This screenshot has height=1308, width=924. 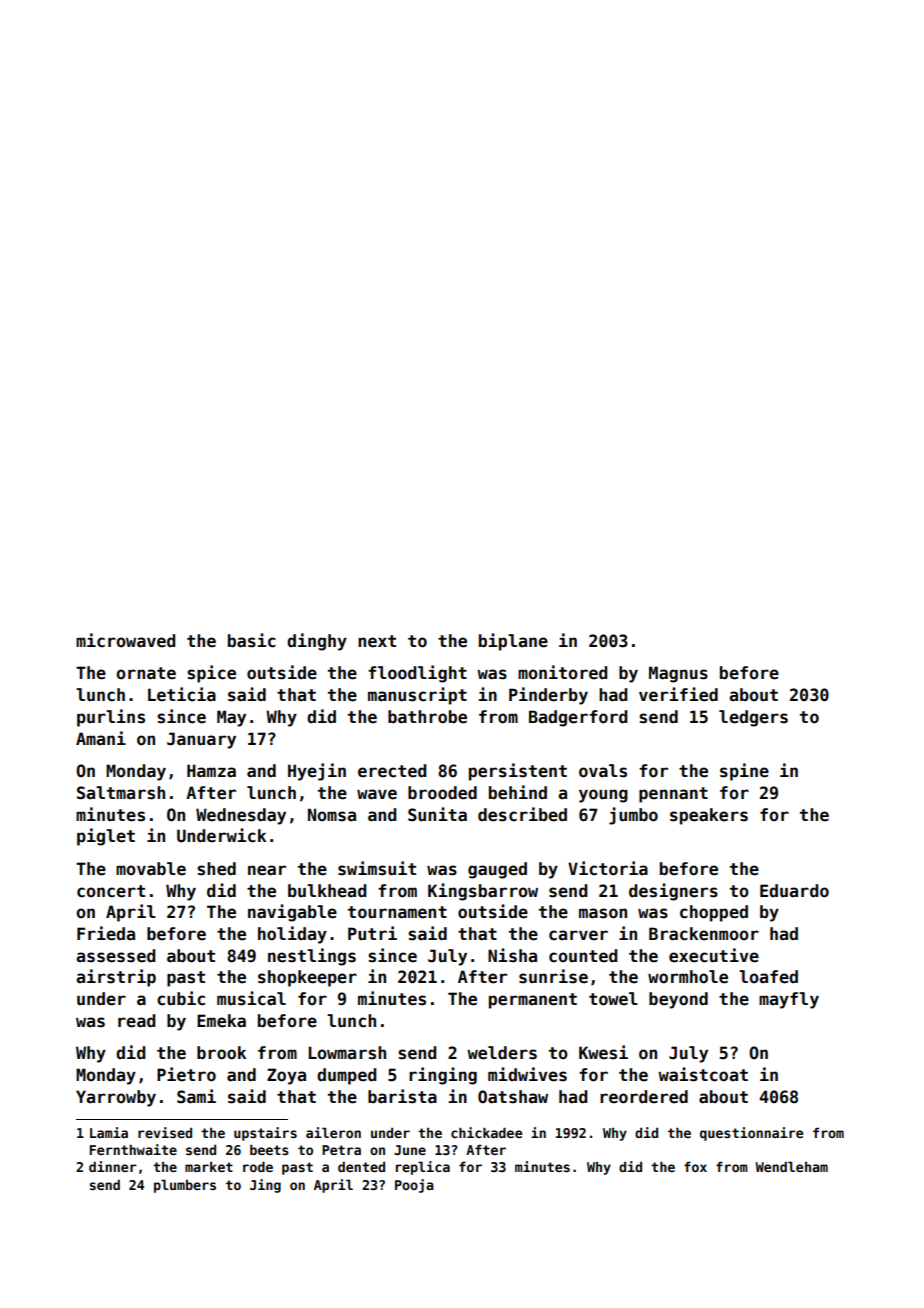 What do you see at coordinates (201, 740) in the screenshot?
I see `January` at bounding box center [201, 740].
